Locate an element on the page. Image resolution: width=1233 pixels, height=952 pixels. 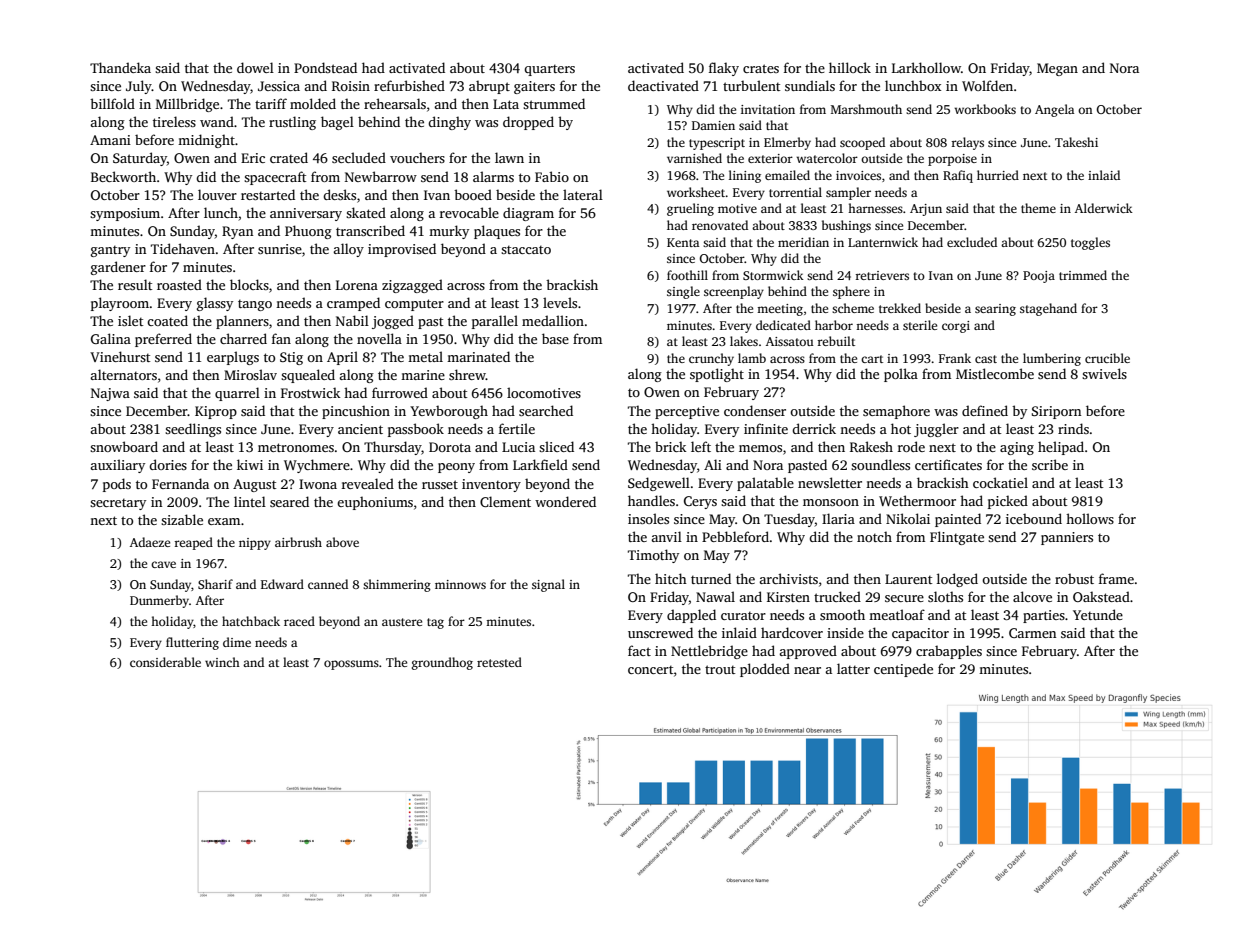
Marshmouth is located at coordinates (866, 109).
